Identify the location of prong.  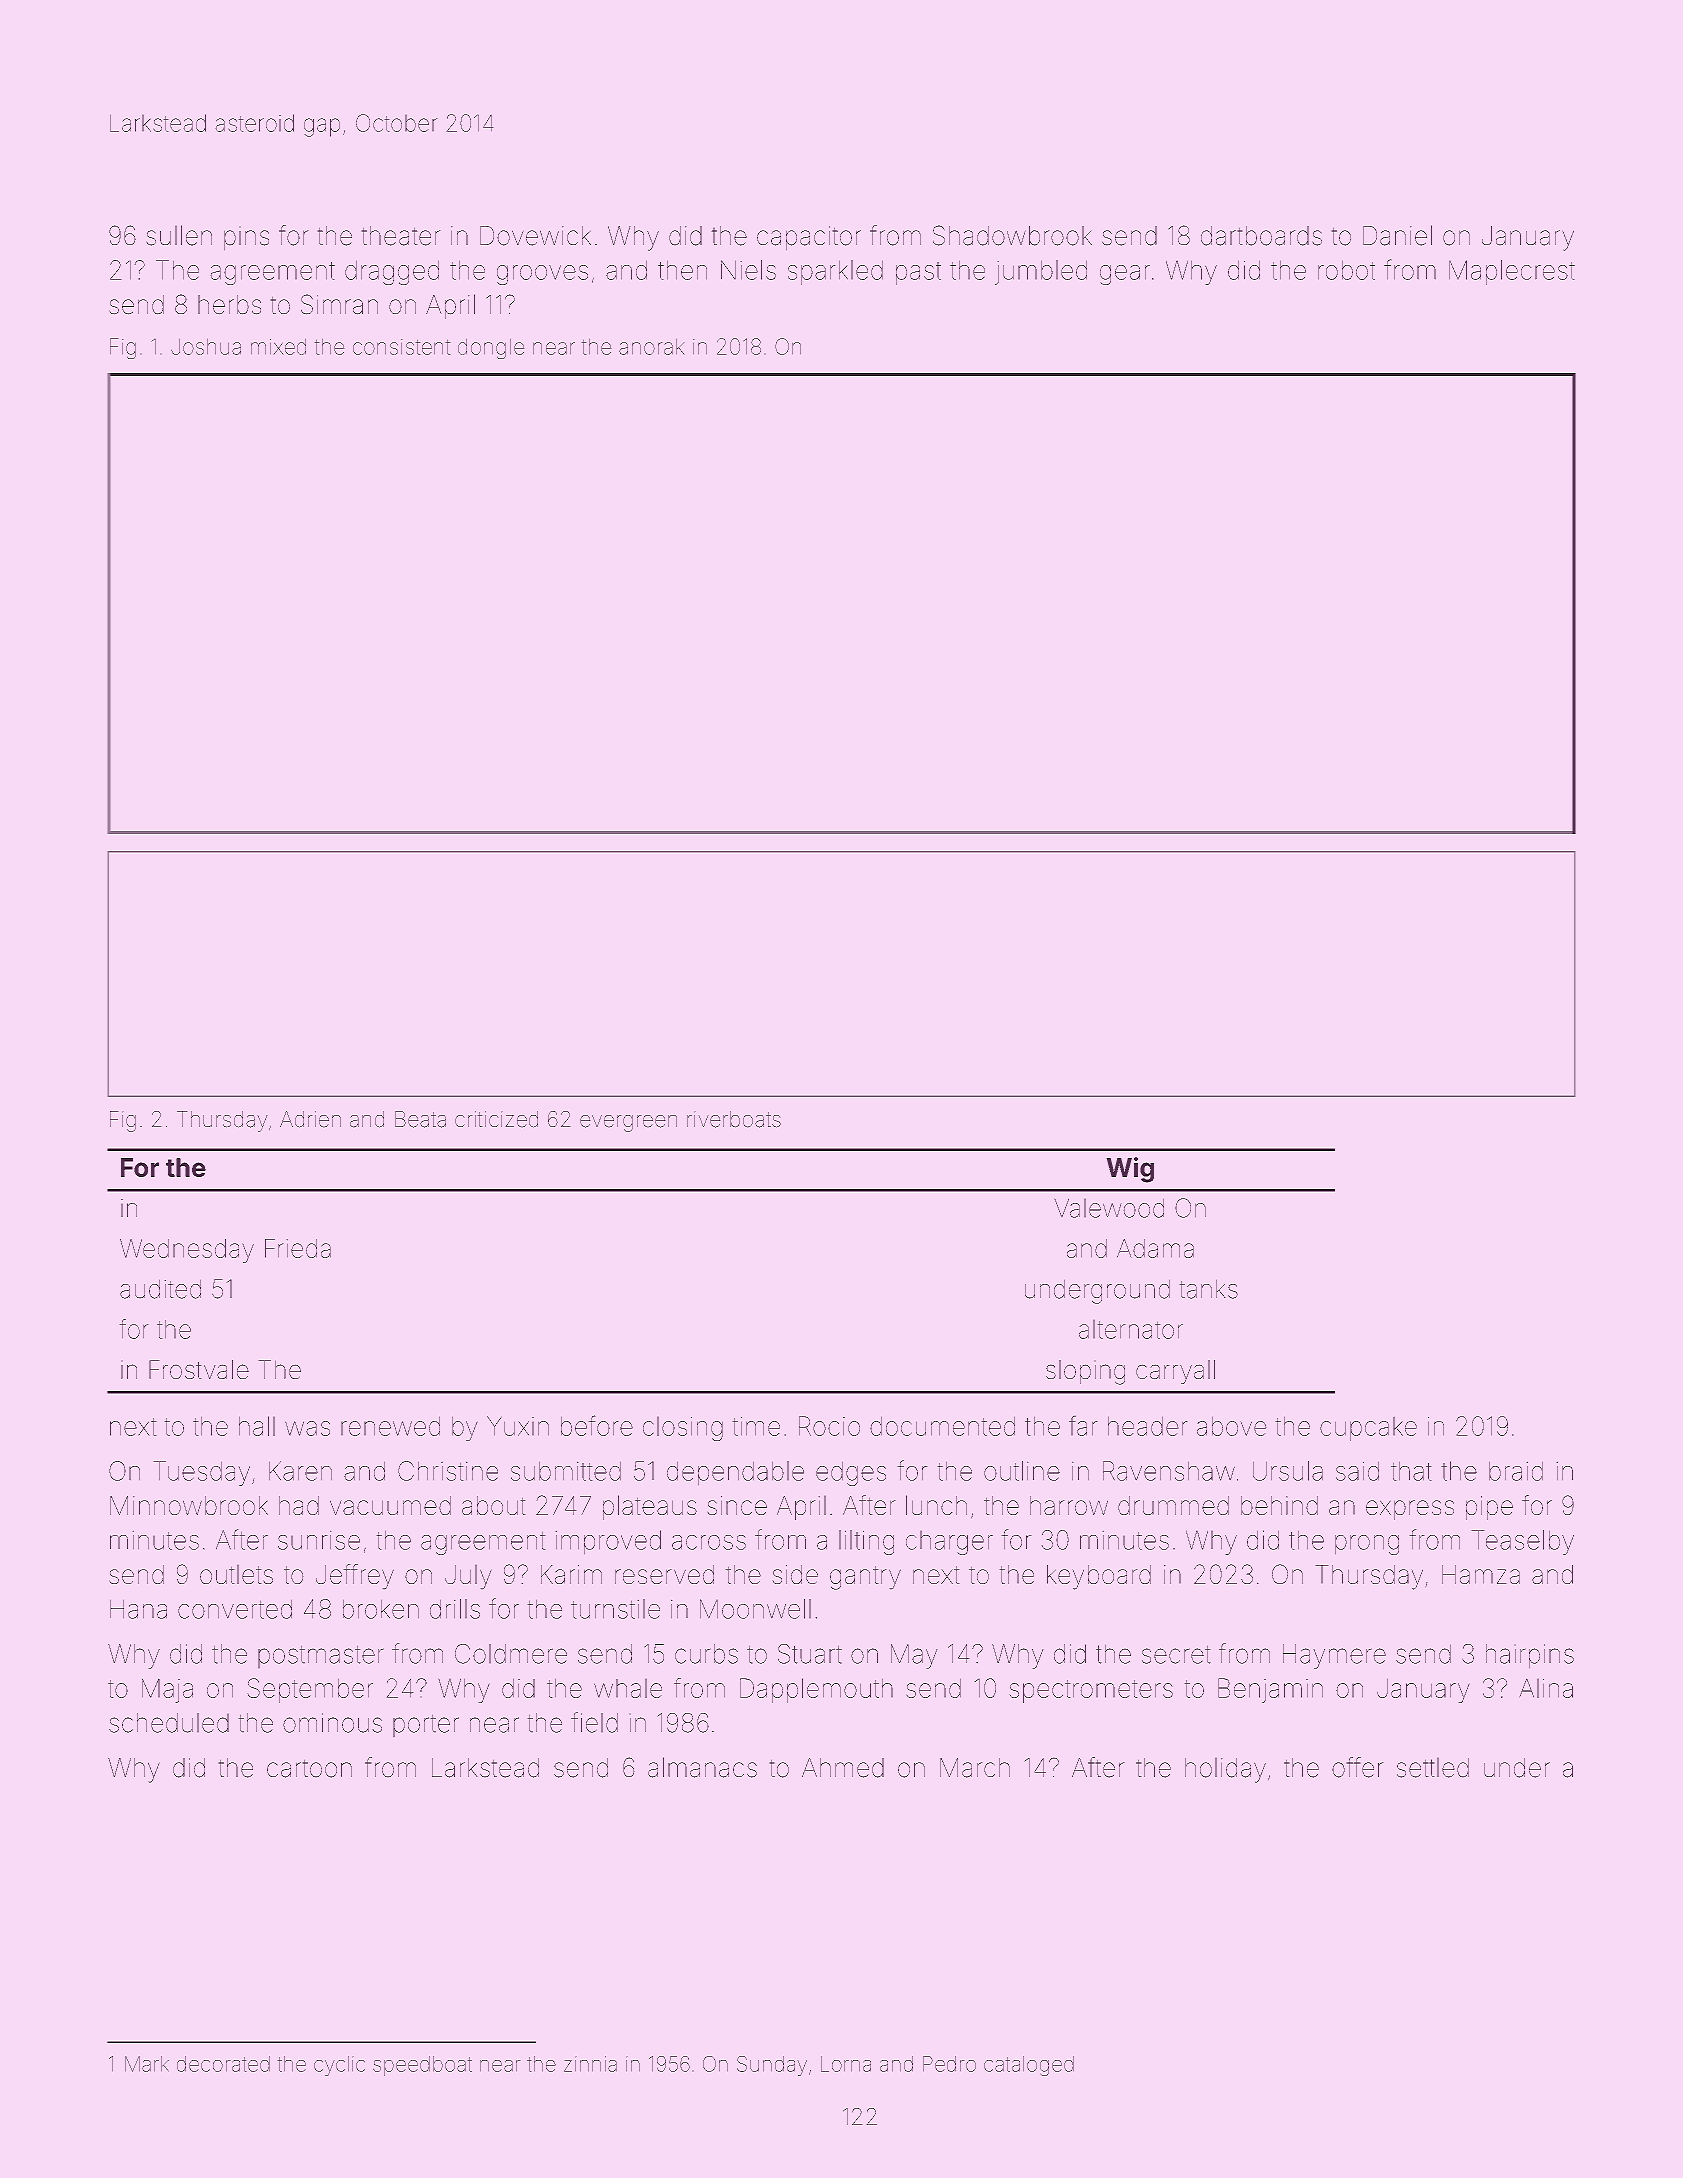
(1367, 1545).
